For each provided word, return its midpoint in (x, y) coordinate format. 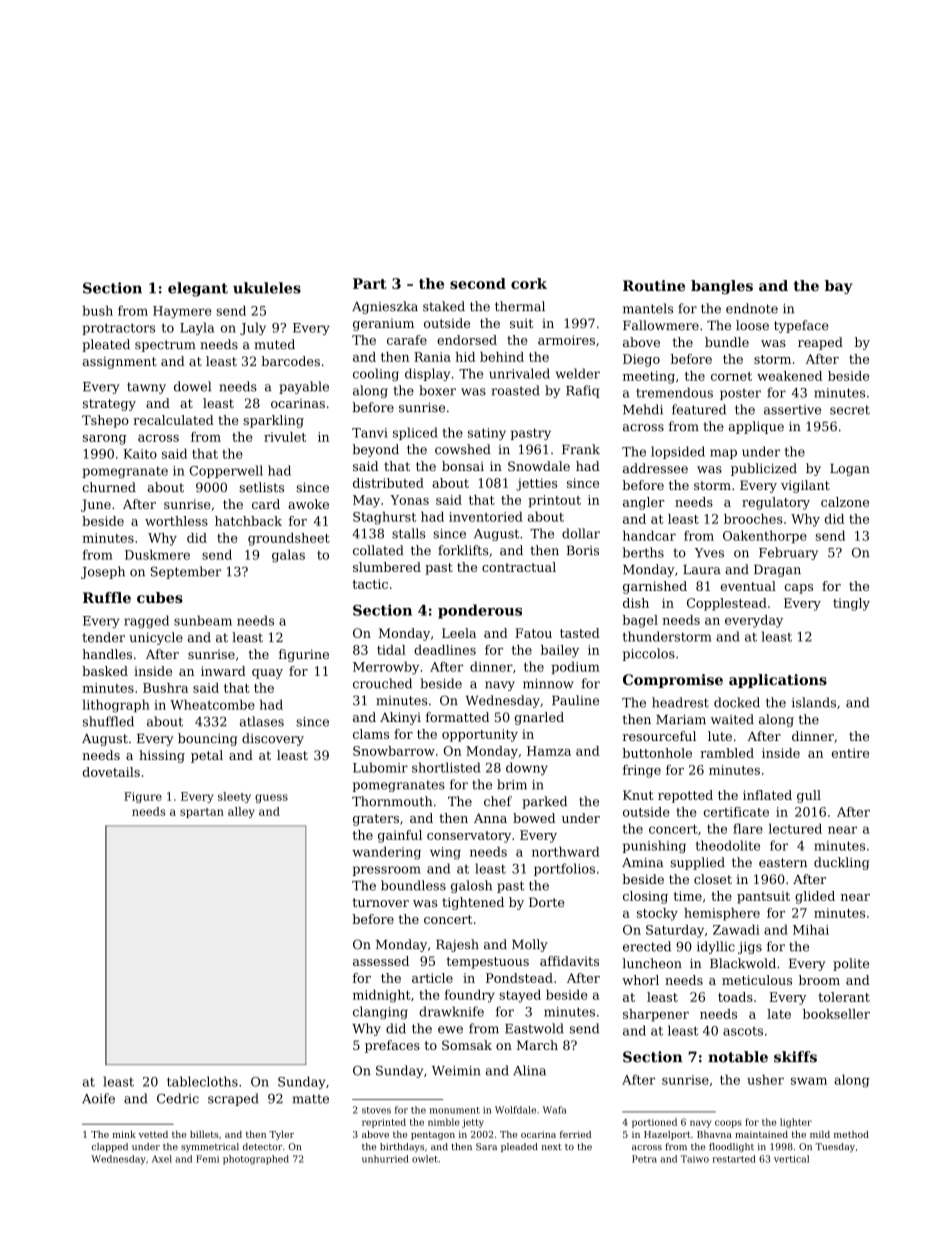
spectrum (165, 346)
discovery (273, 739)
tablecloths (202, 1081)
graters (376, 820)
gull (809, 796)
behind (502, 357)
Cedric (178, 1098)
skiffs (795, 1057)
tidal (391, 650)
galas (288, 556)
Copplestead (727, 604)
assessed (381, 961)
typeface (801, 326)
